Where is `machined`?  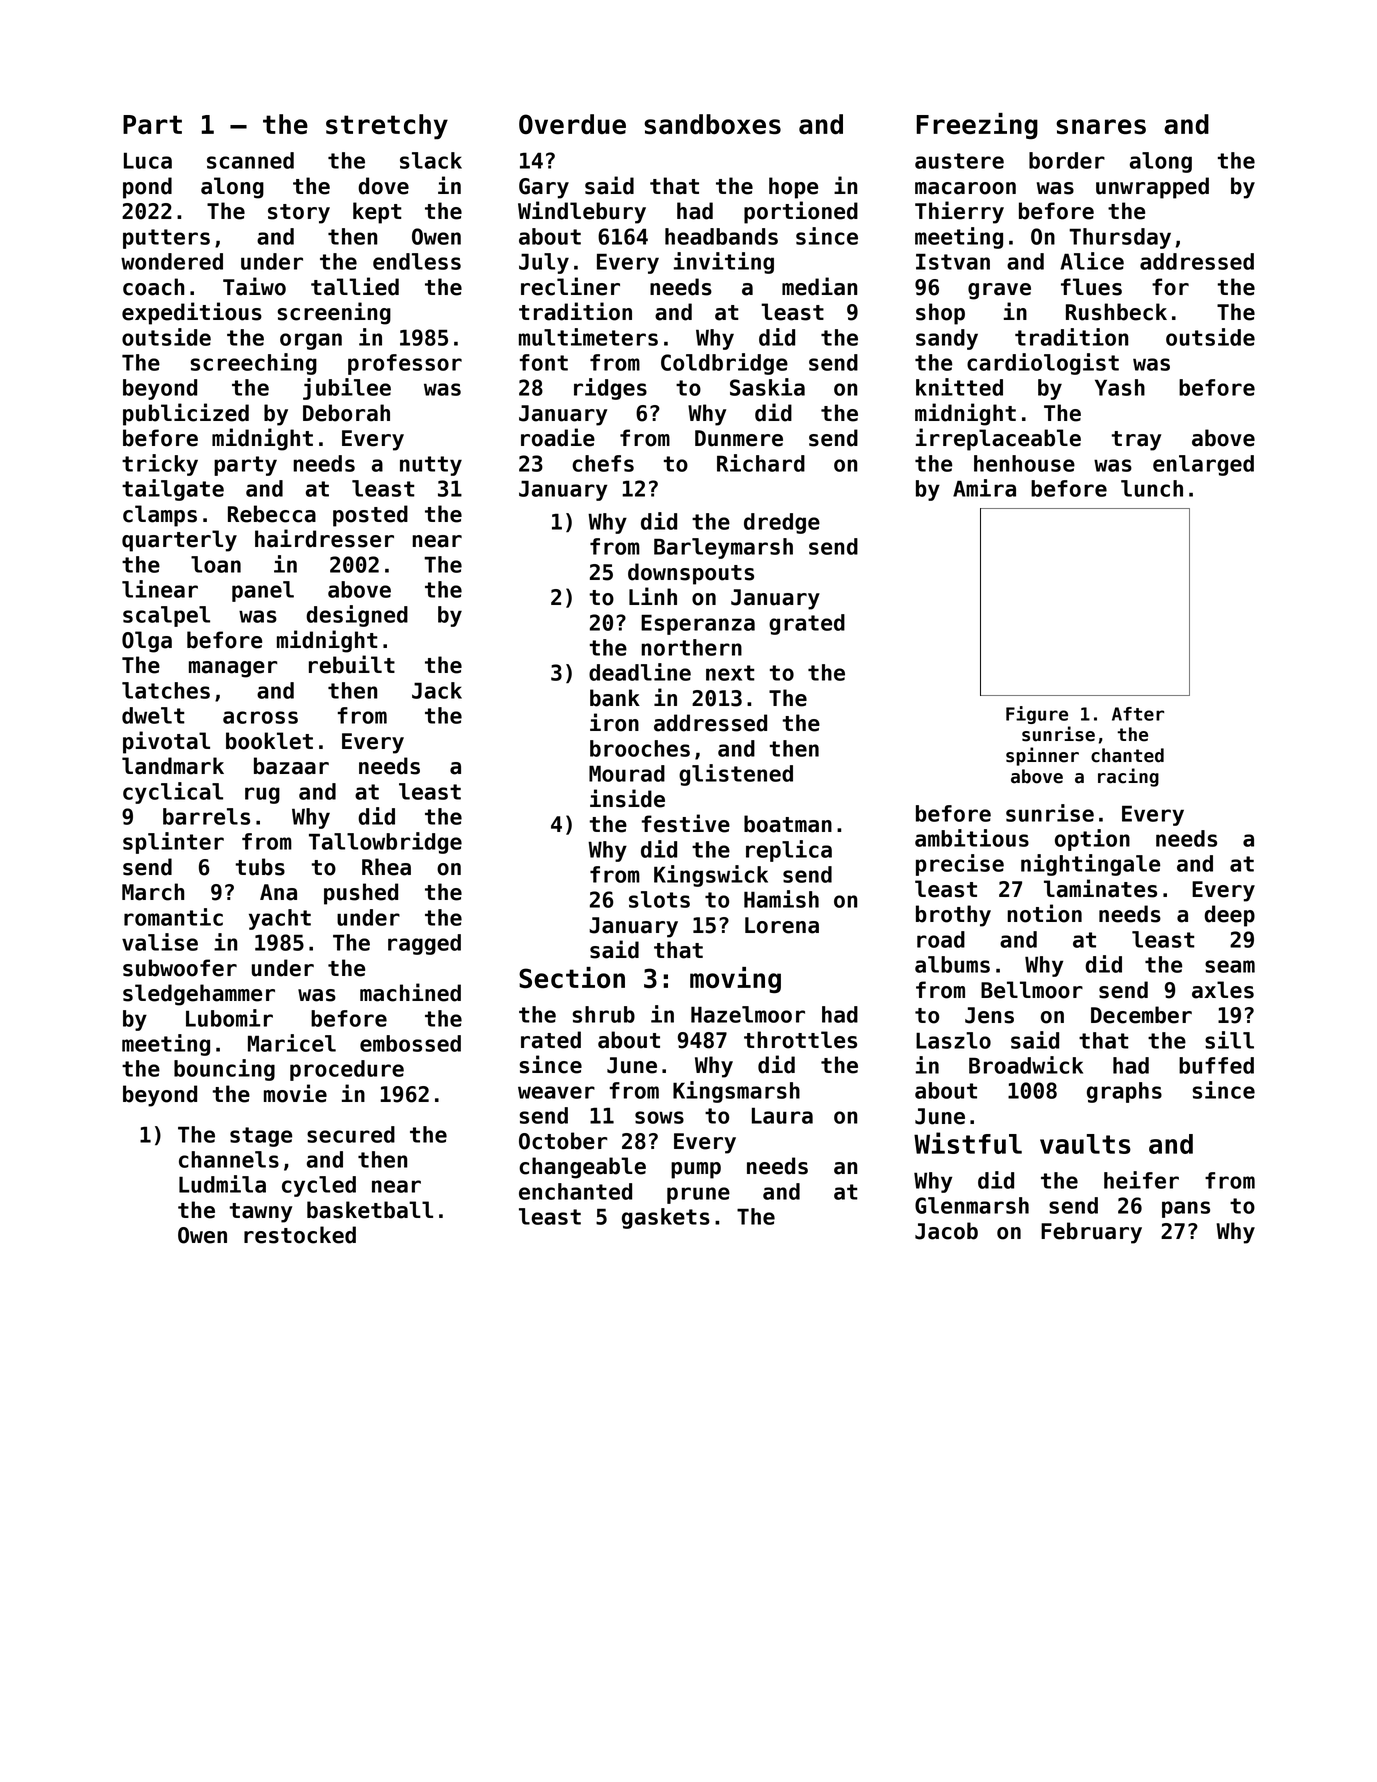 machined is located at coordinates (410, 992).
